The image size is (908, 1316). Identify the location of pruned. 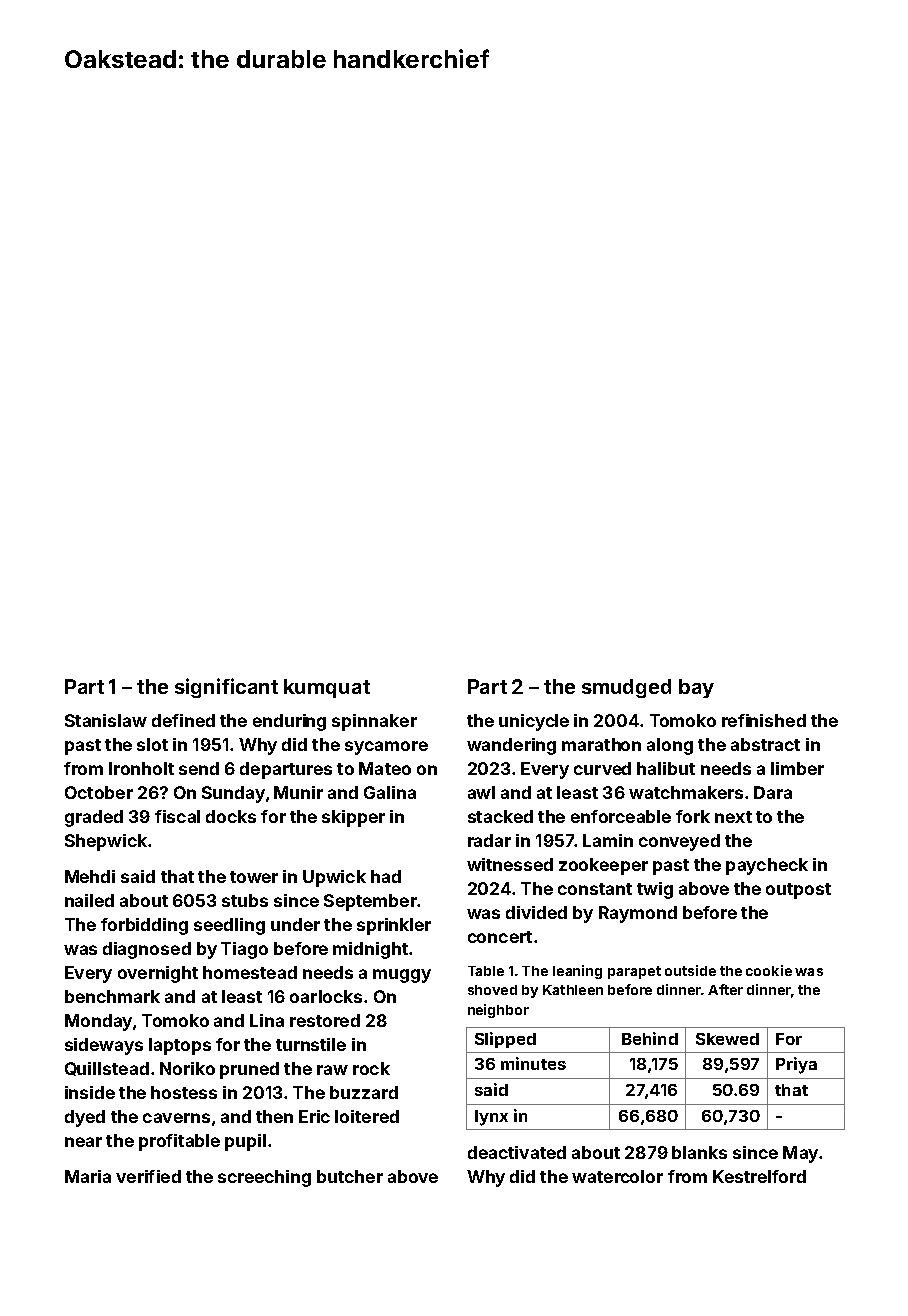
(249, 1070).
